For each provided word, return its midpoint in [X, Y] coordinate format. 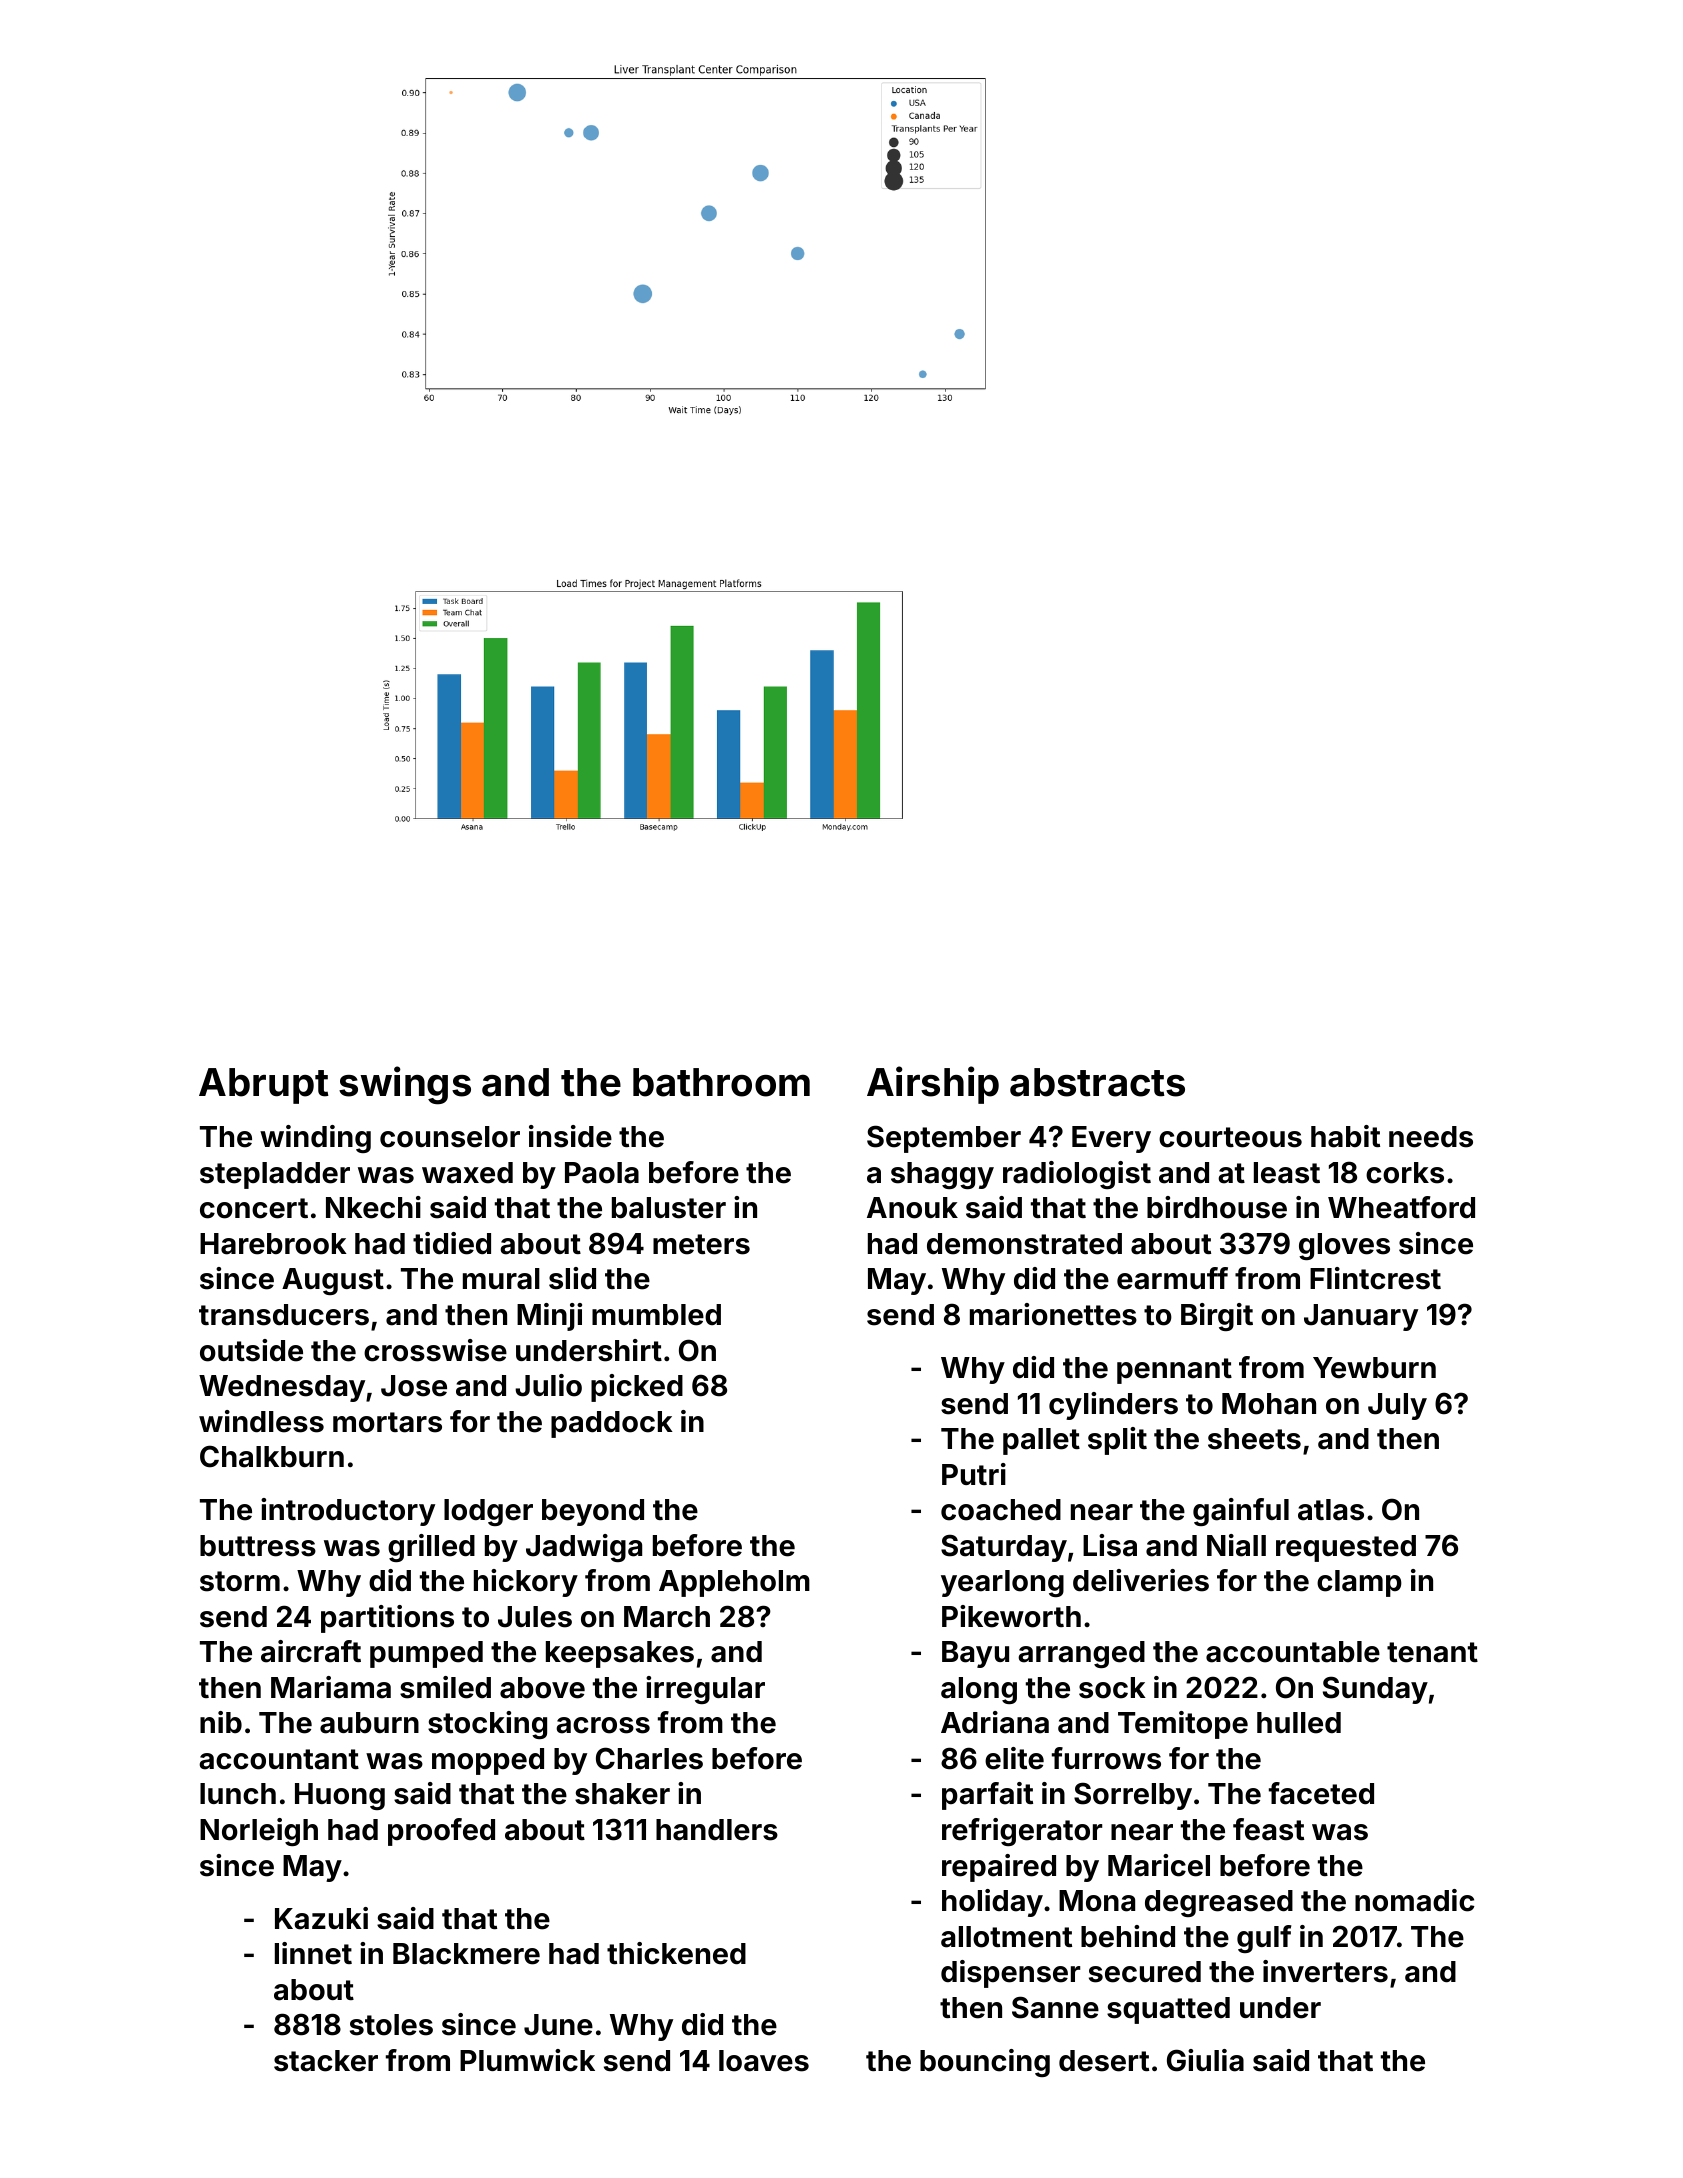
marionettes [1053, 1314]
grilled [431, 1548]
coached [1001, 1510]
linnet [313, 1953]
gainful [1241, 1512]
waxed [467, 1173]
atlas [1331, 1510]
